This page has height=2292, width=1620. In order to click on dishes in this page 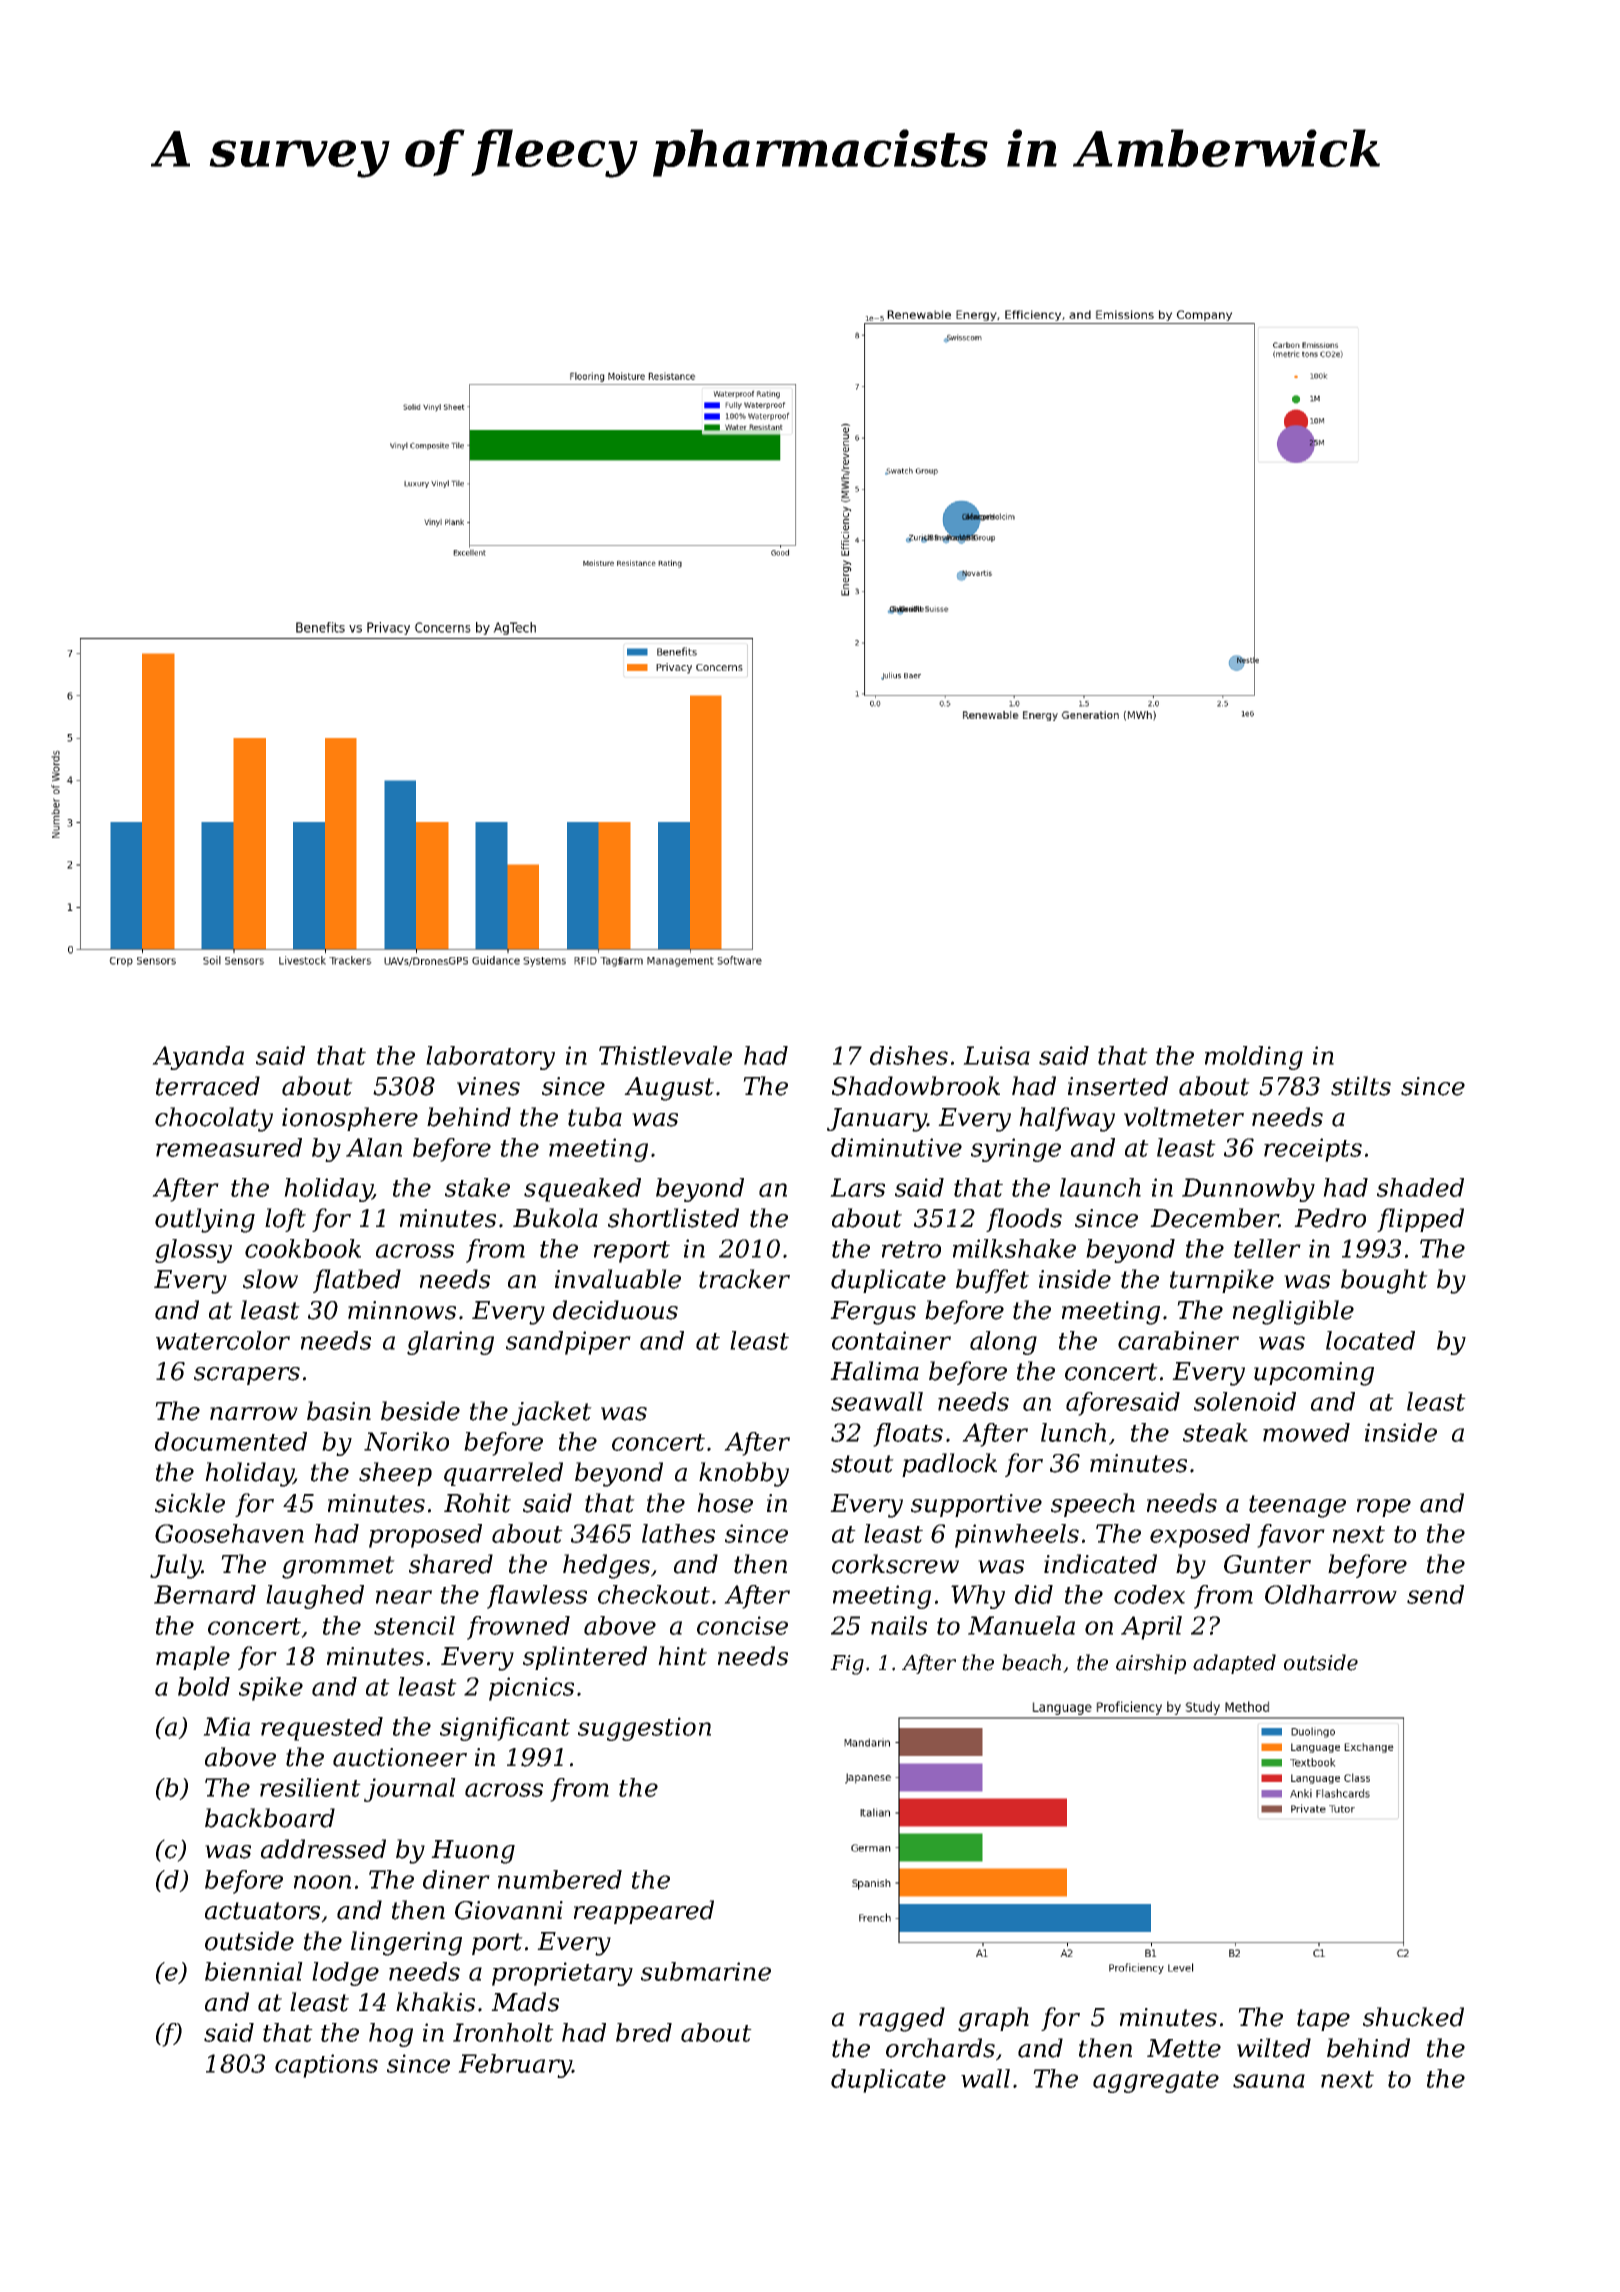, I will do `click(909, 1055)`.
